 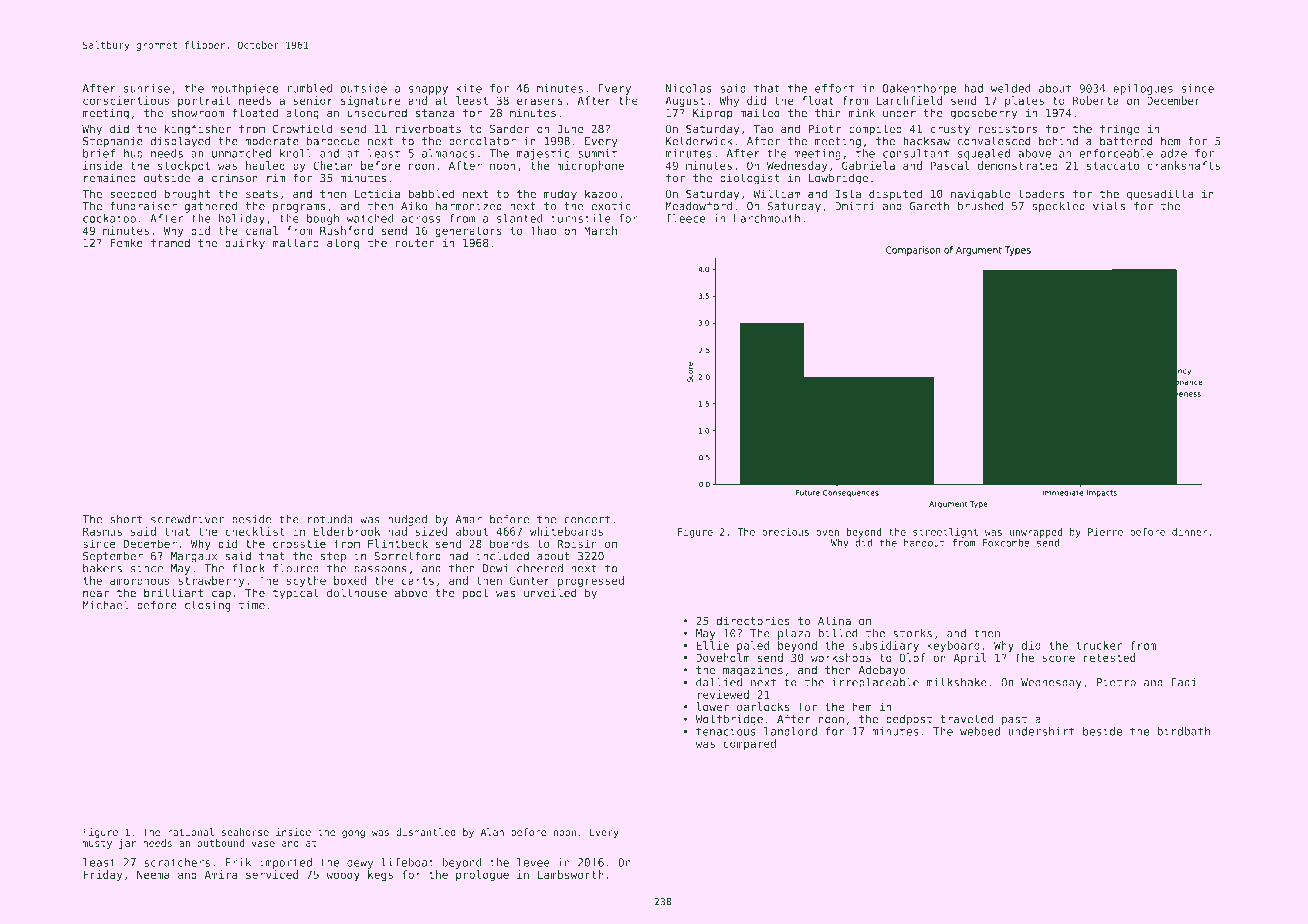 What do you see at coordinates (1190, 532) in the screenshot?
I see `dinner` at bounding box center [1190, 532].
